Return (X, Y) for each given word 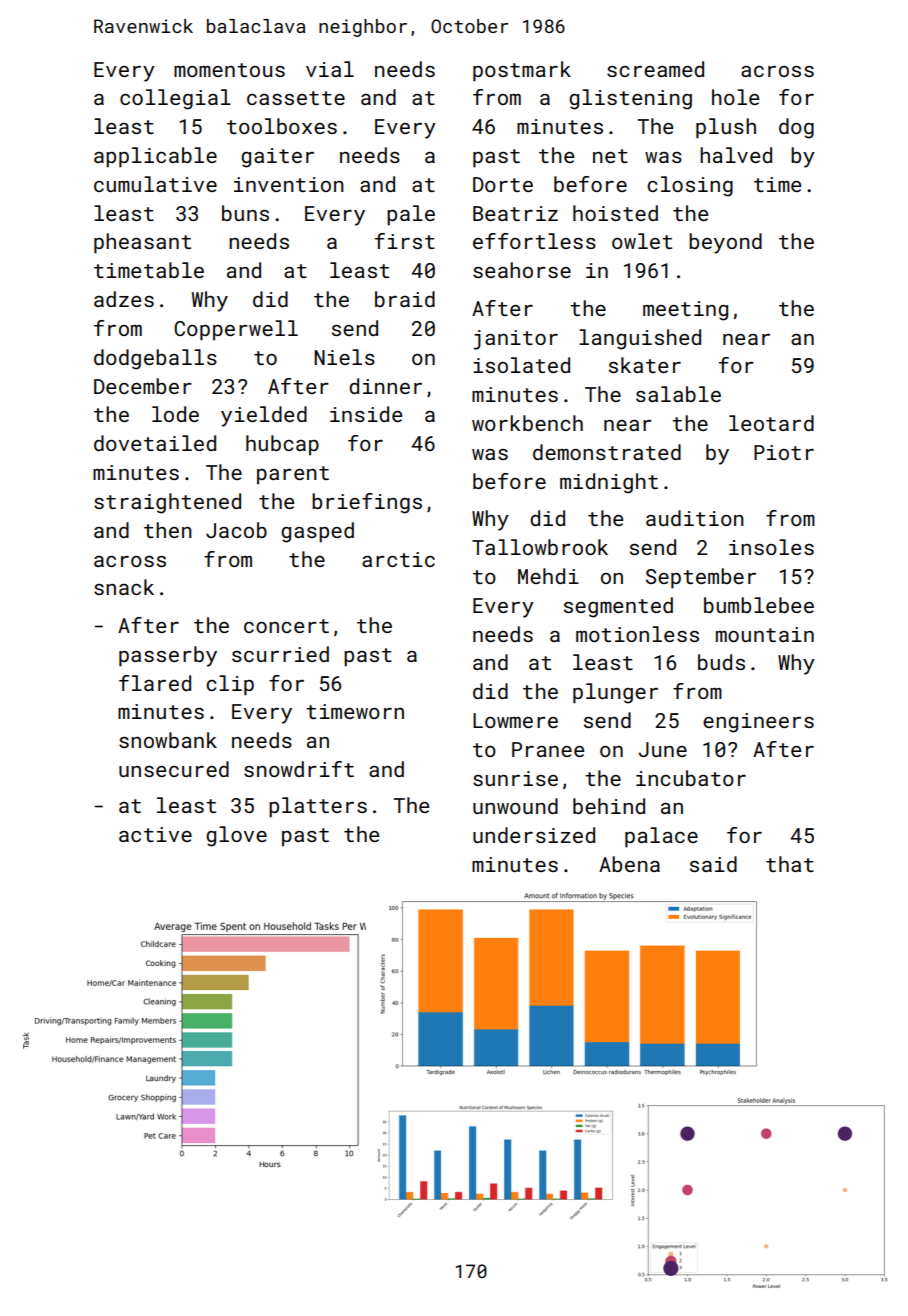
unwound (515, 806)
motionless (637, 634)
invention (289, 184)
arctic (398, 559)
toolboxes (282, 126)
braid (405, 299)
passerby (168, 656)
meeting (685, 311)
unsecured (174, 769)
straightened (167, 503)
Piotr (784, 452)
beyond (725, 243)
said (713, 864)
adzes (124, 299)
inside (366, 414)
